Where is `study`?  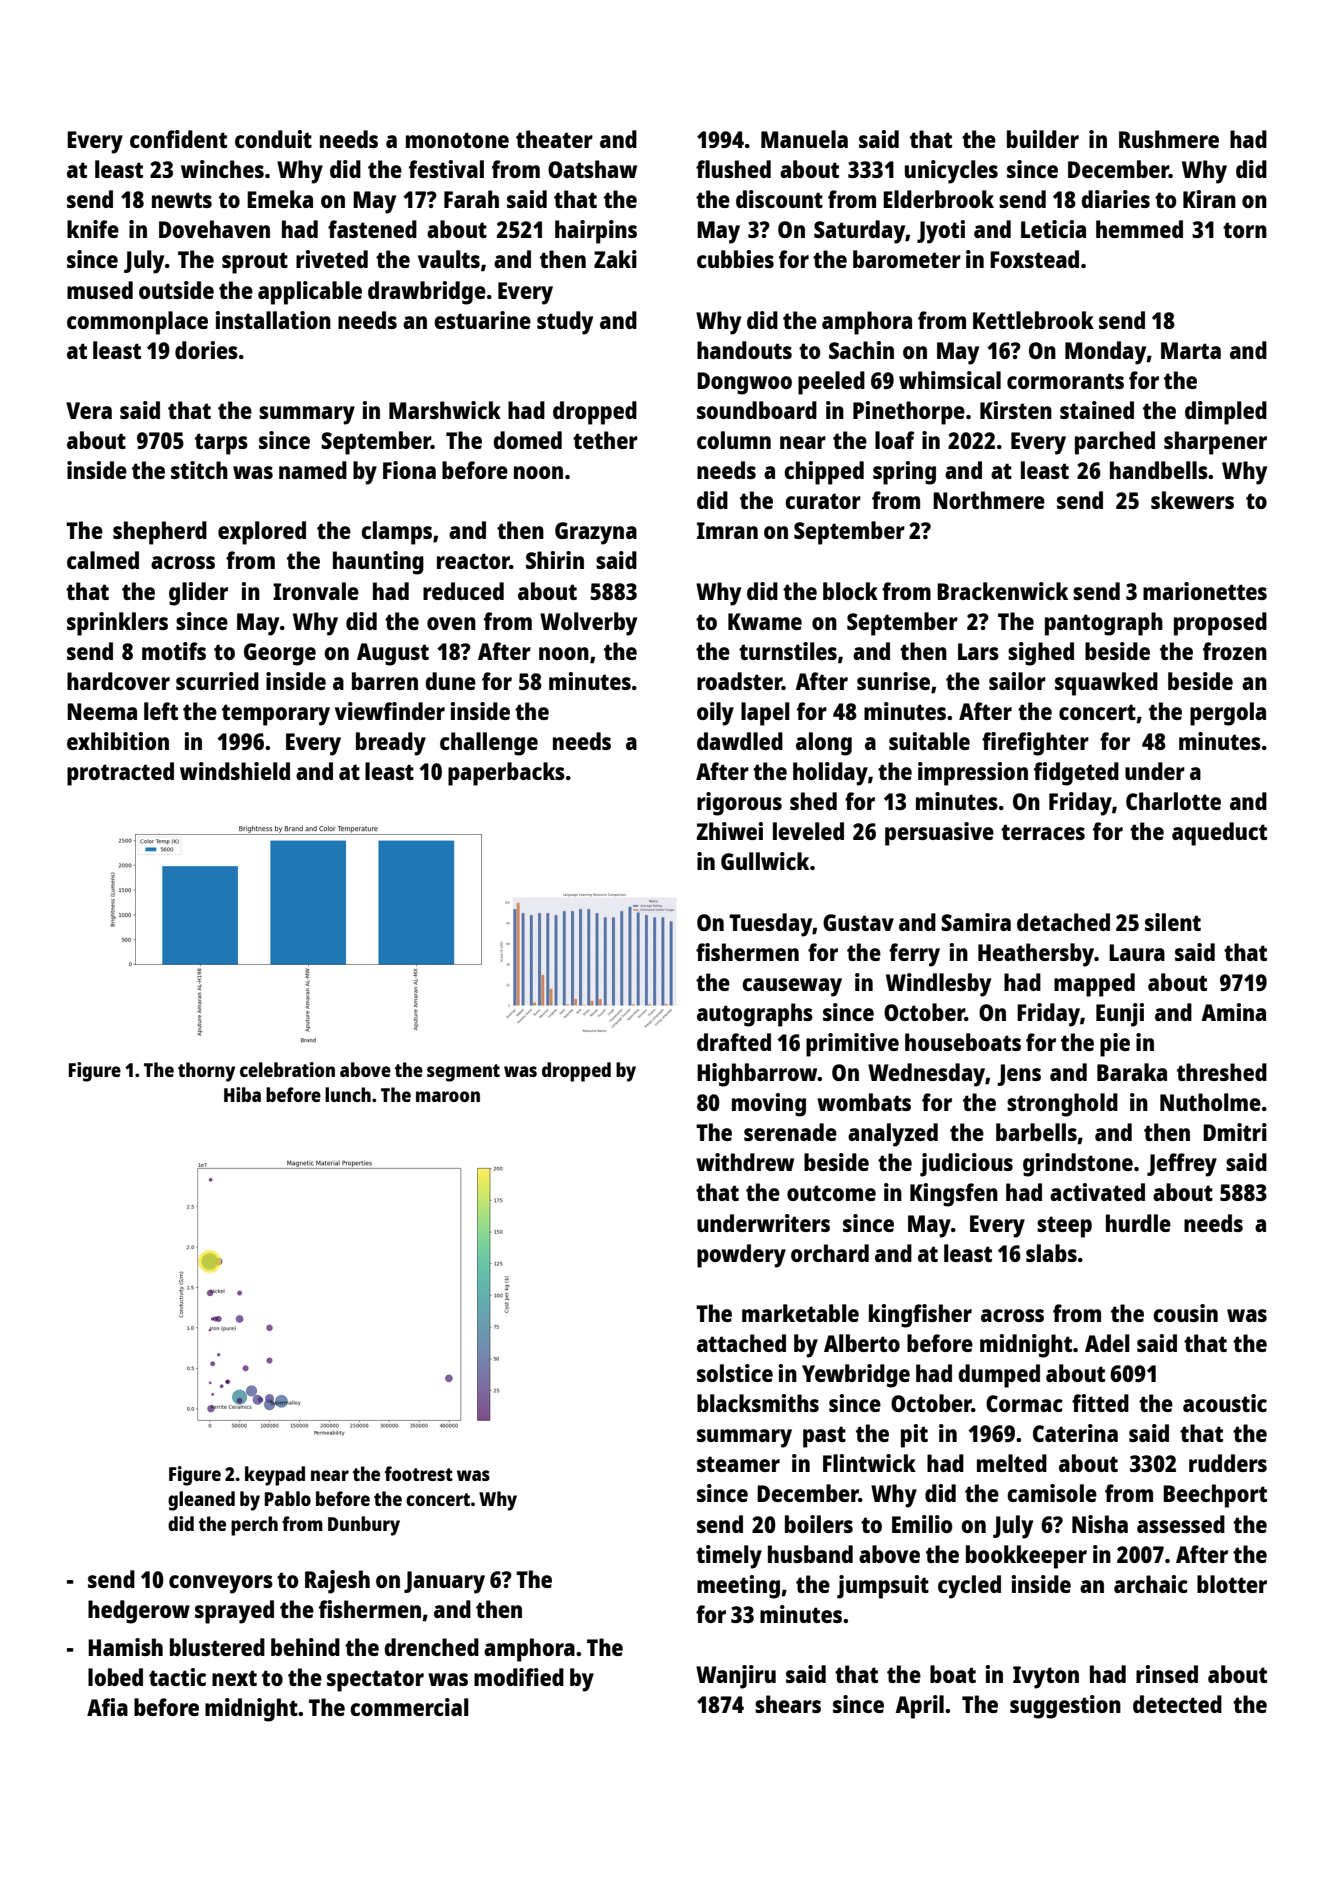
study is located at coordinates (565, 323).
